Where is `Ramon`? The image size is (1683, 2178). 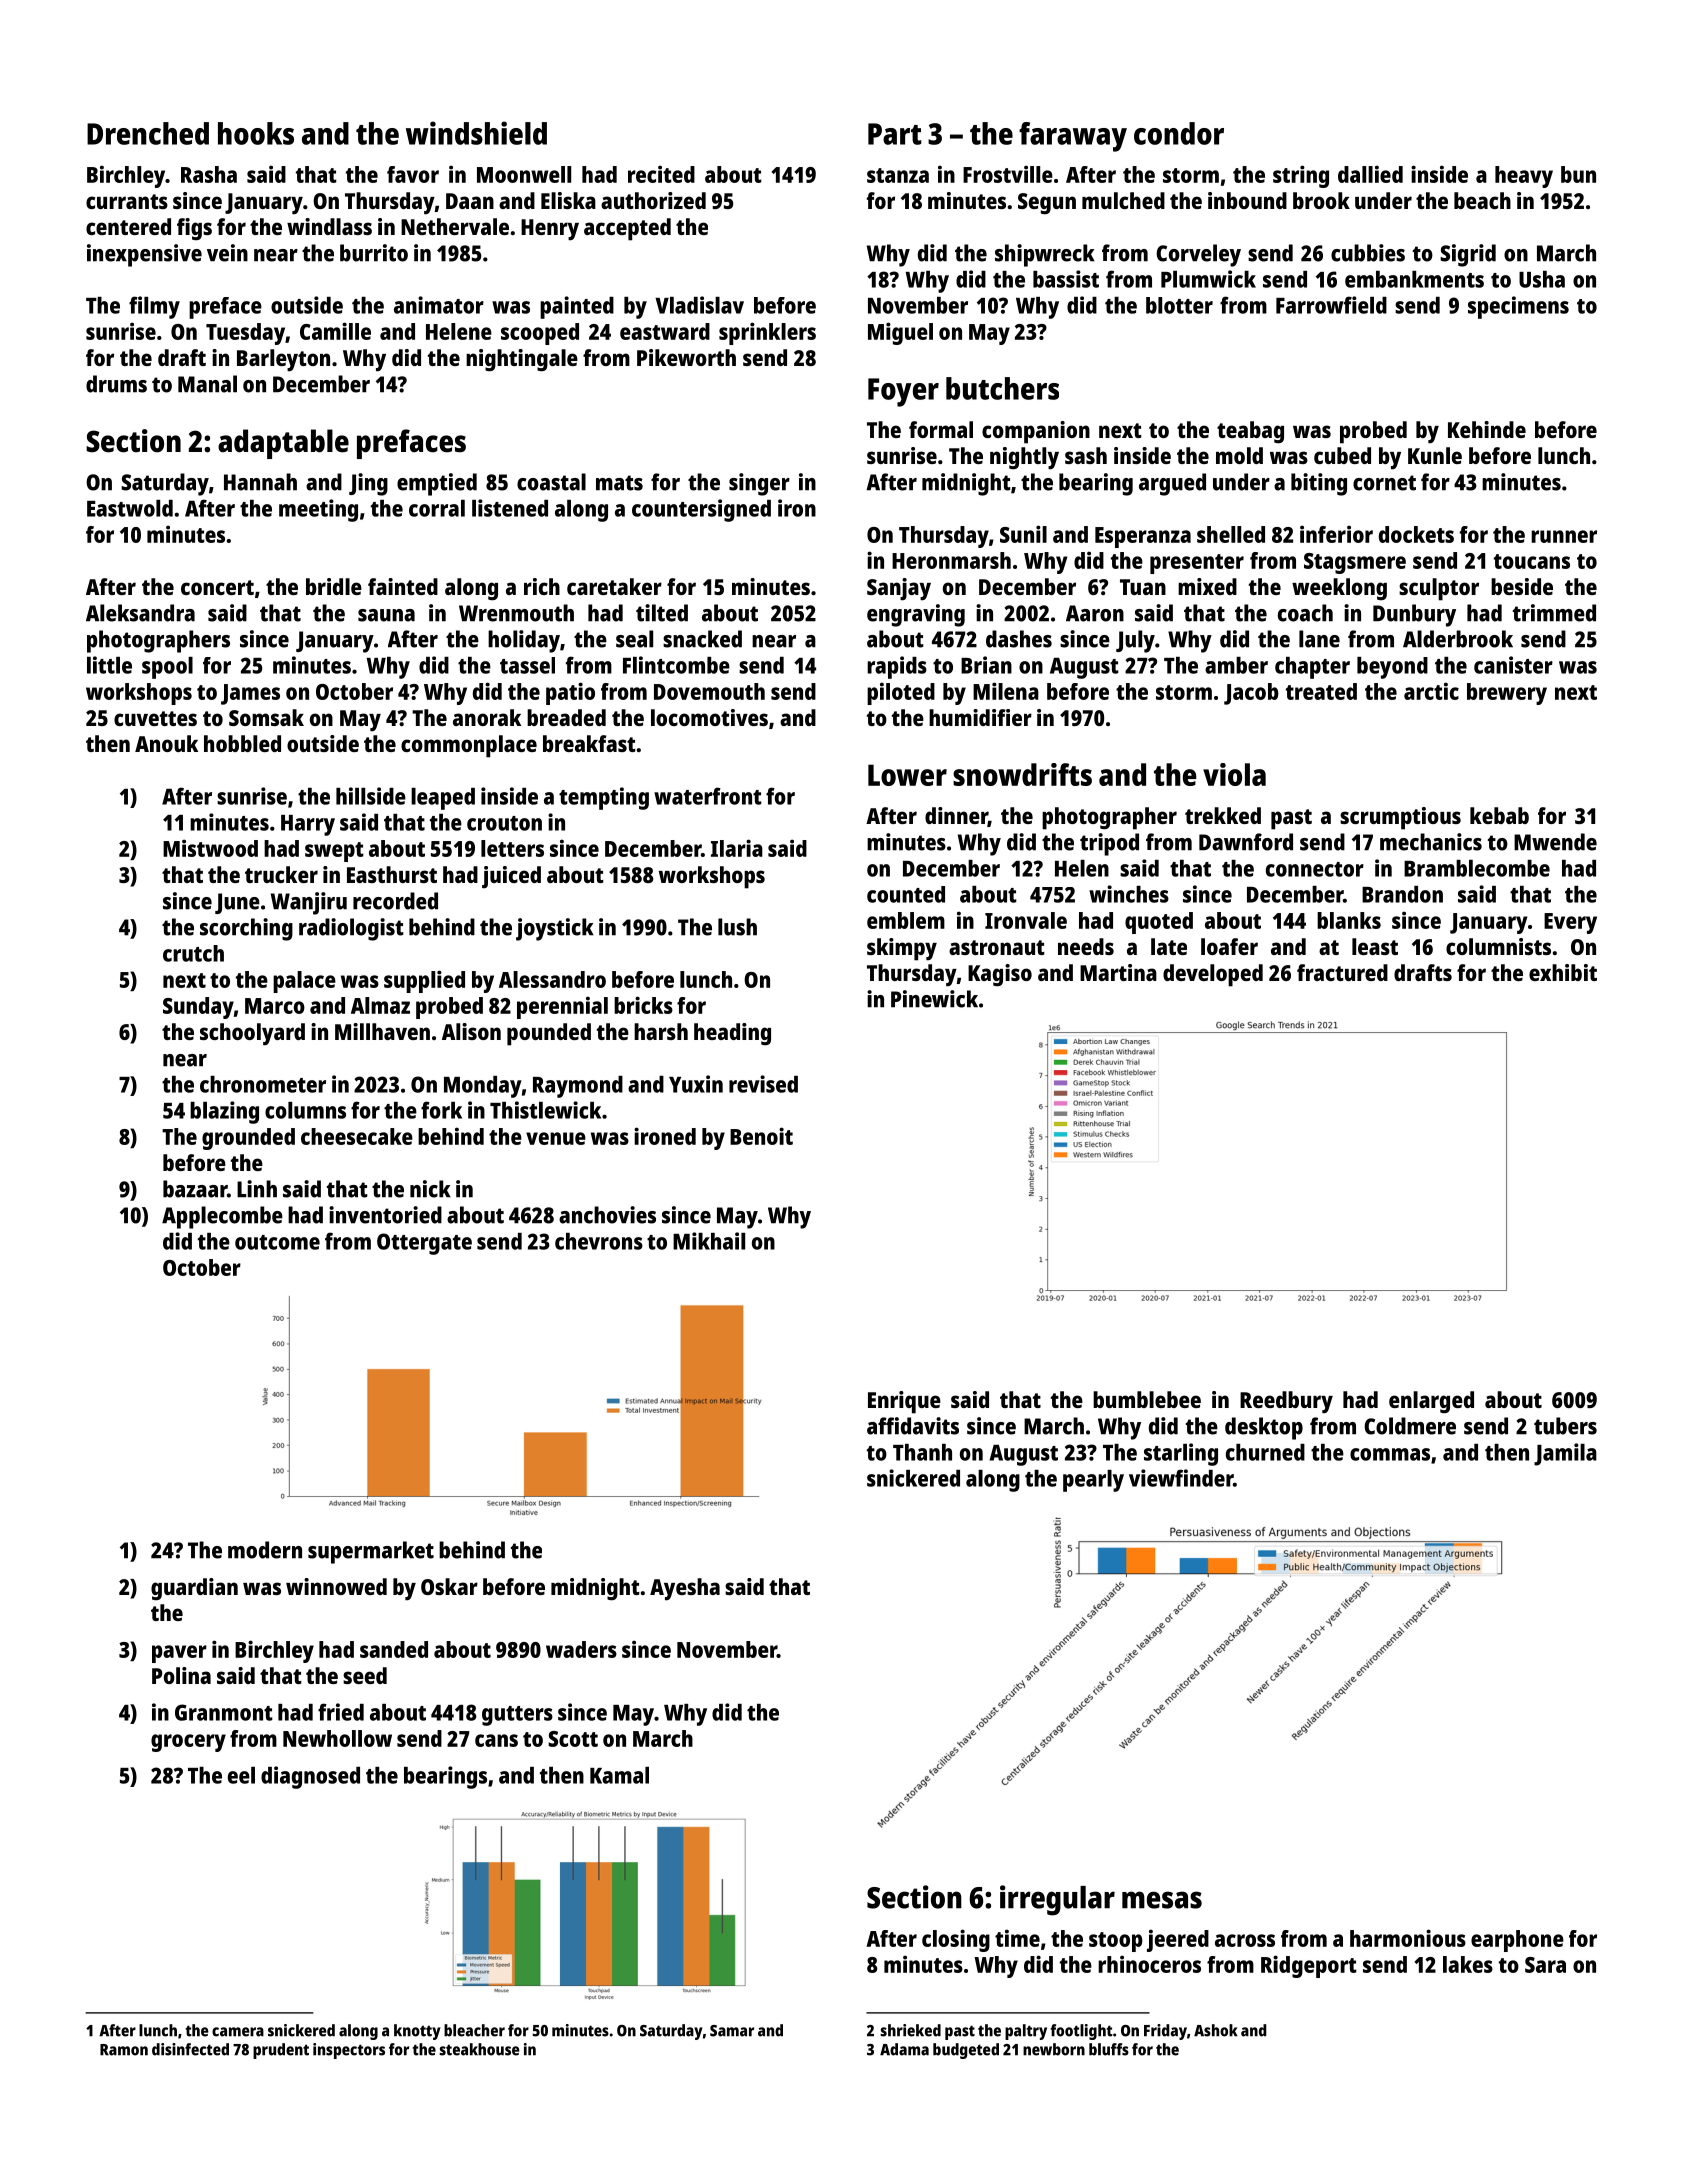 Ramon is located at coordinates (124, 2050).
